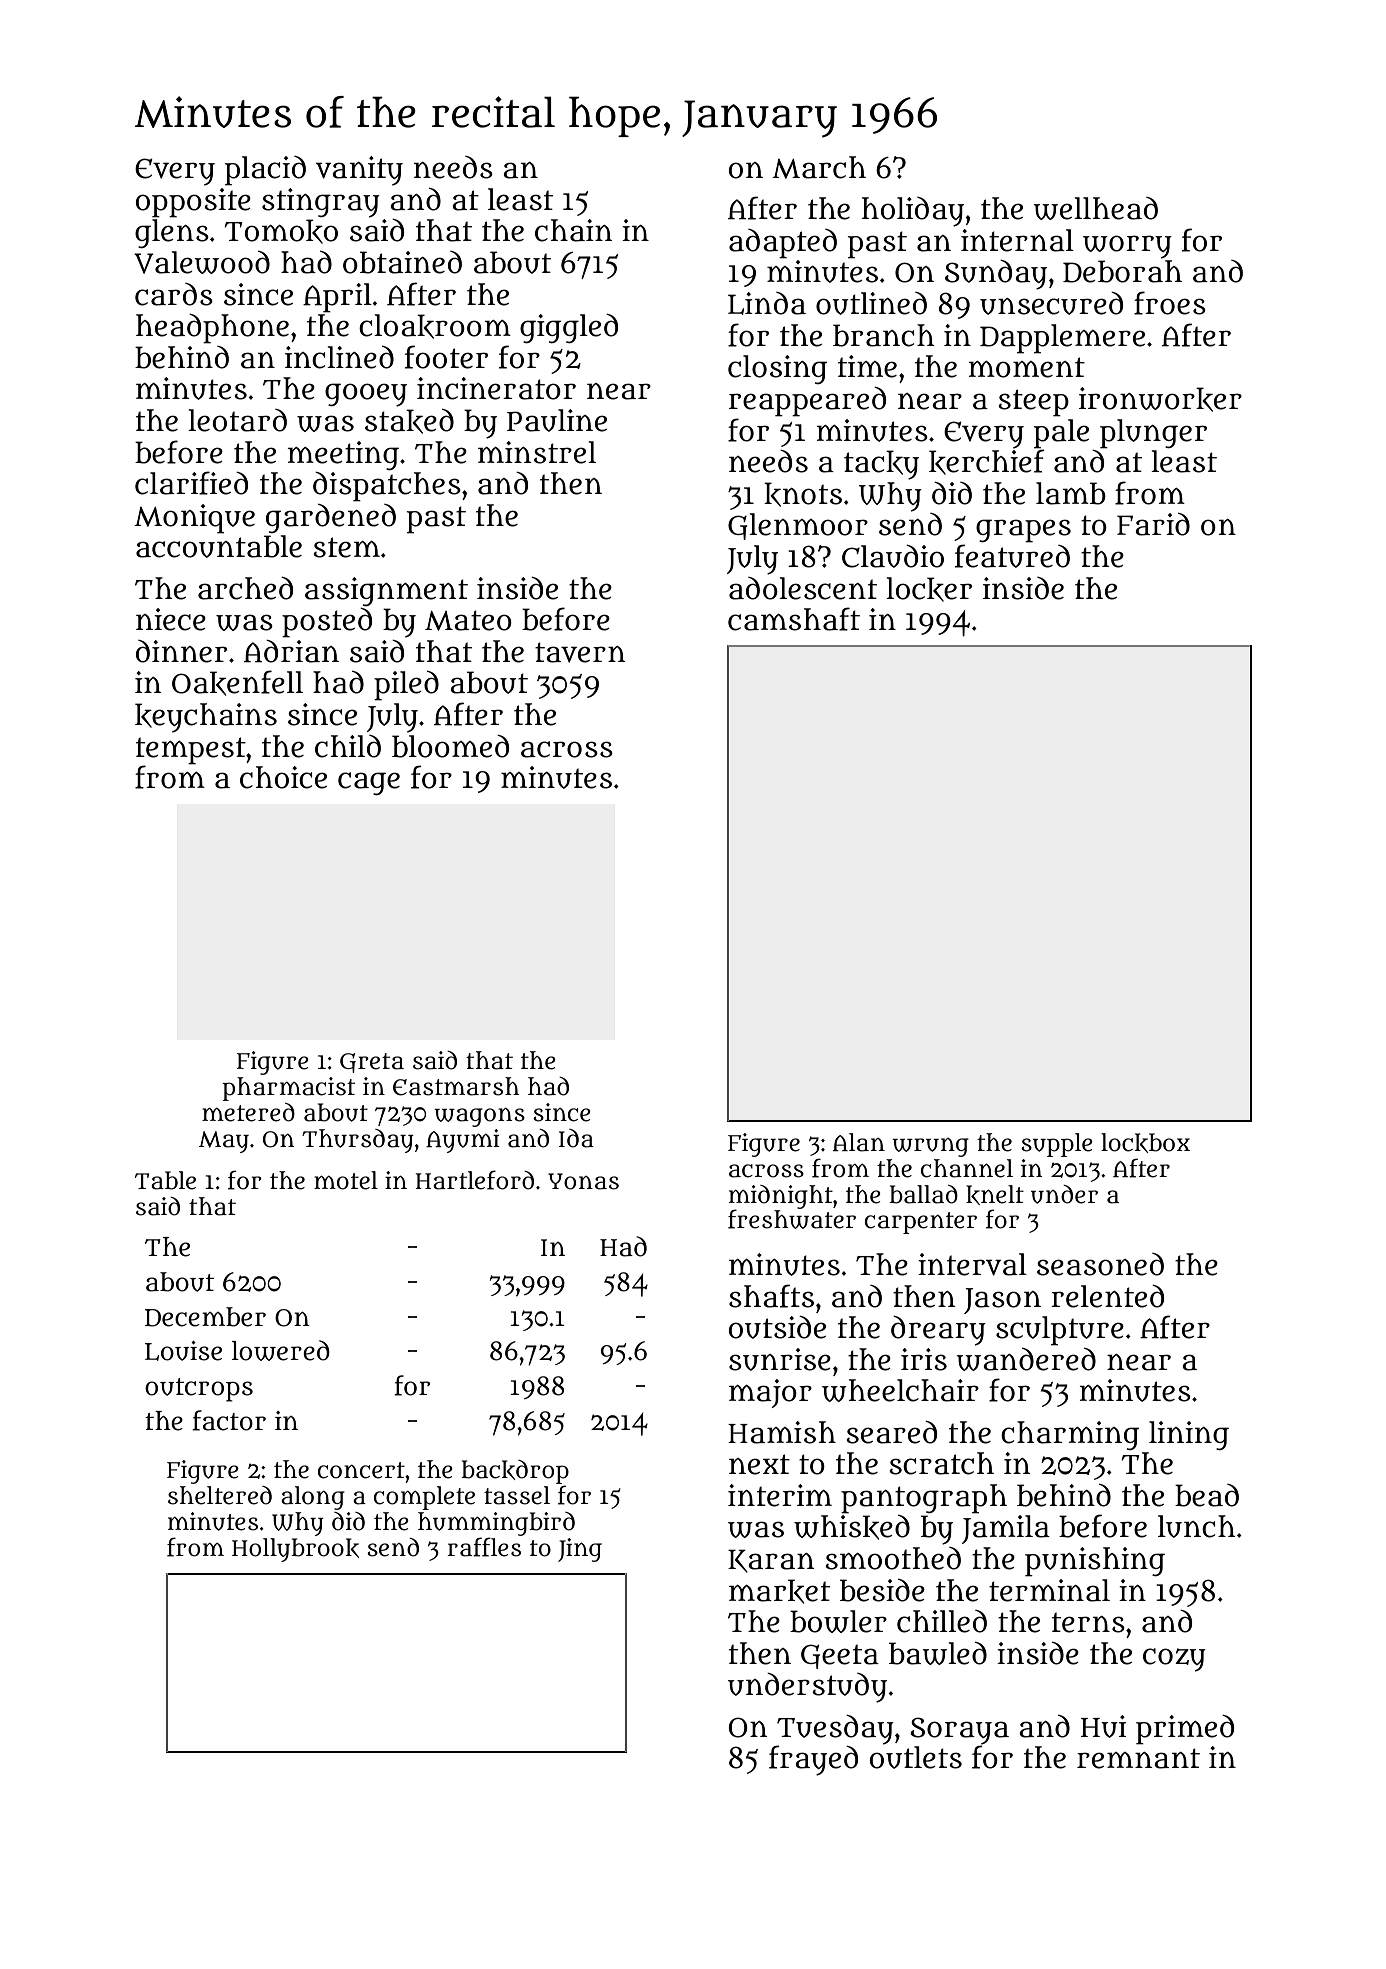 This page has width=1386, height=1969. Describe the element at coordinates (283, 777) in the page. I see `choice` at that location.
